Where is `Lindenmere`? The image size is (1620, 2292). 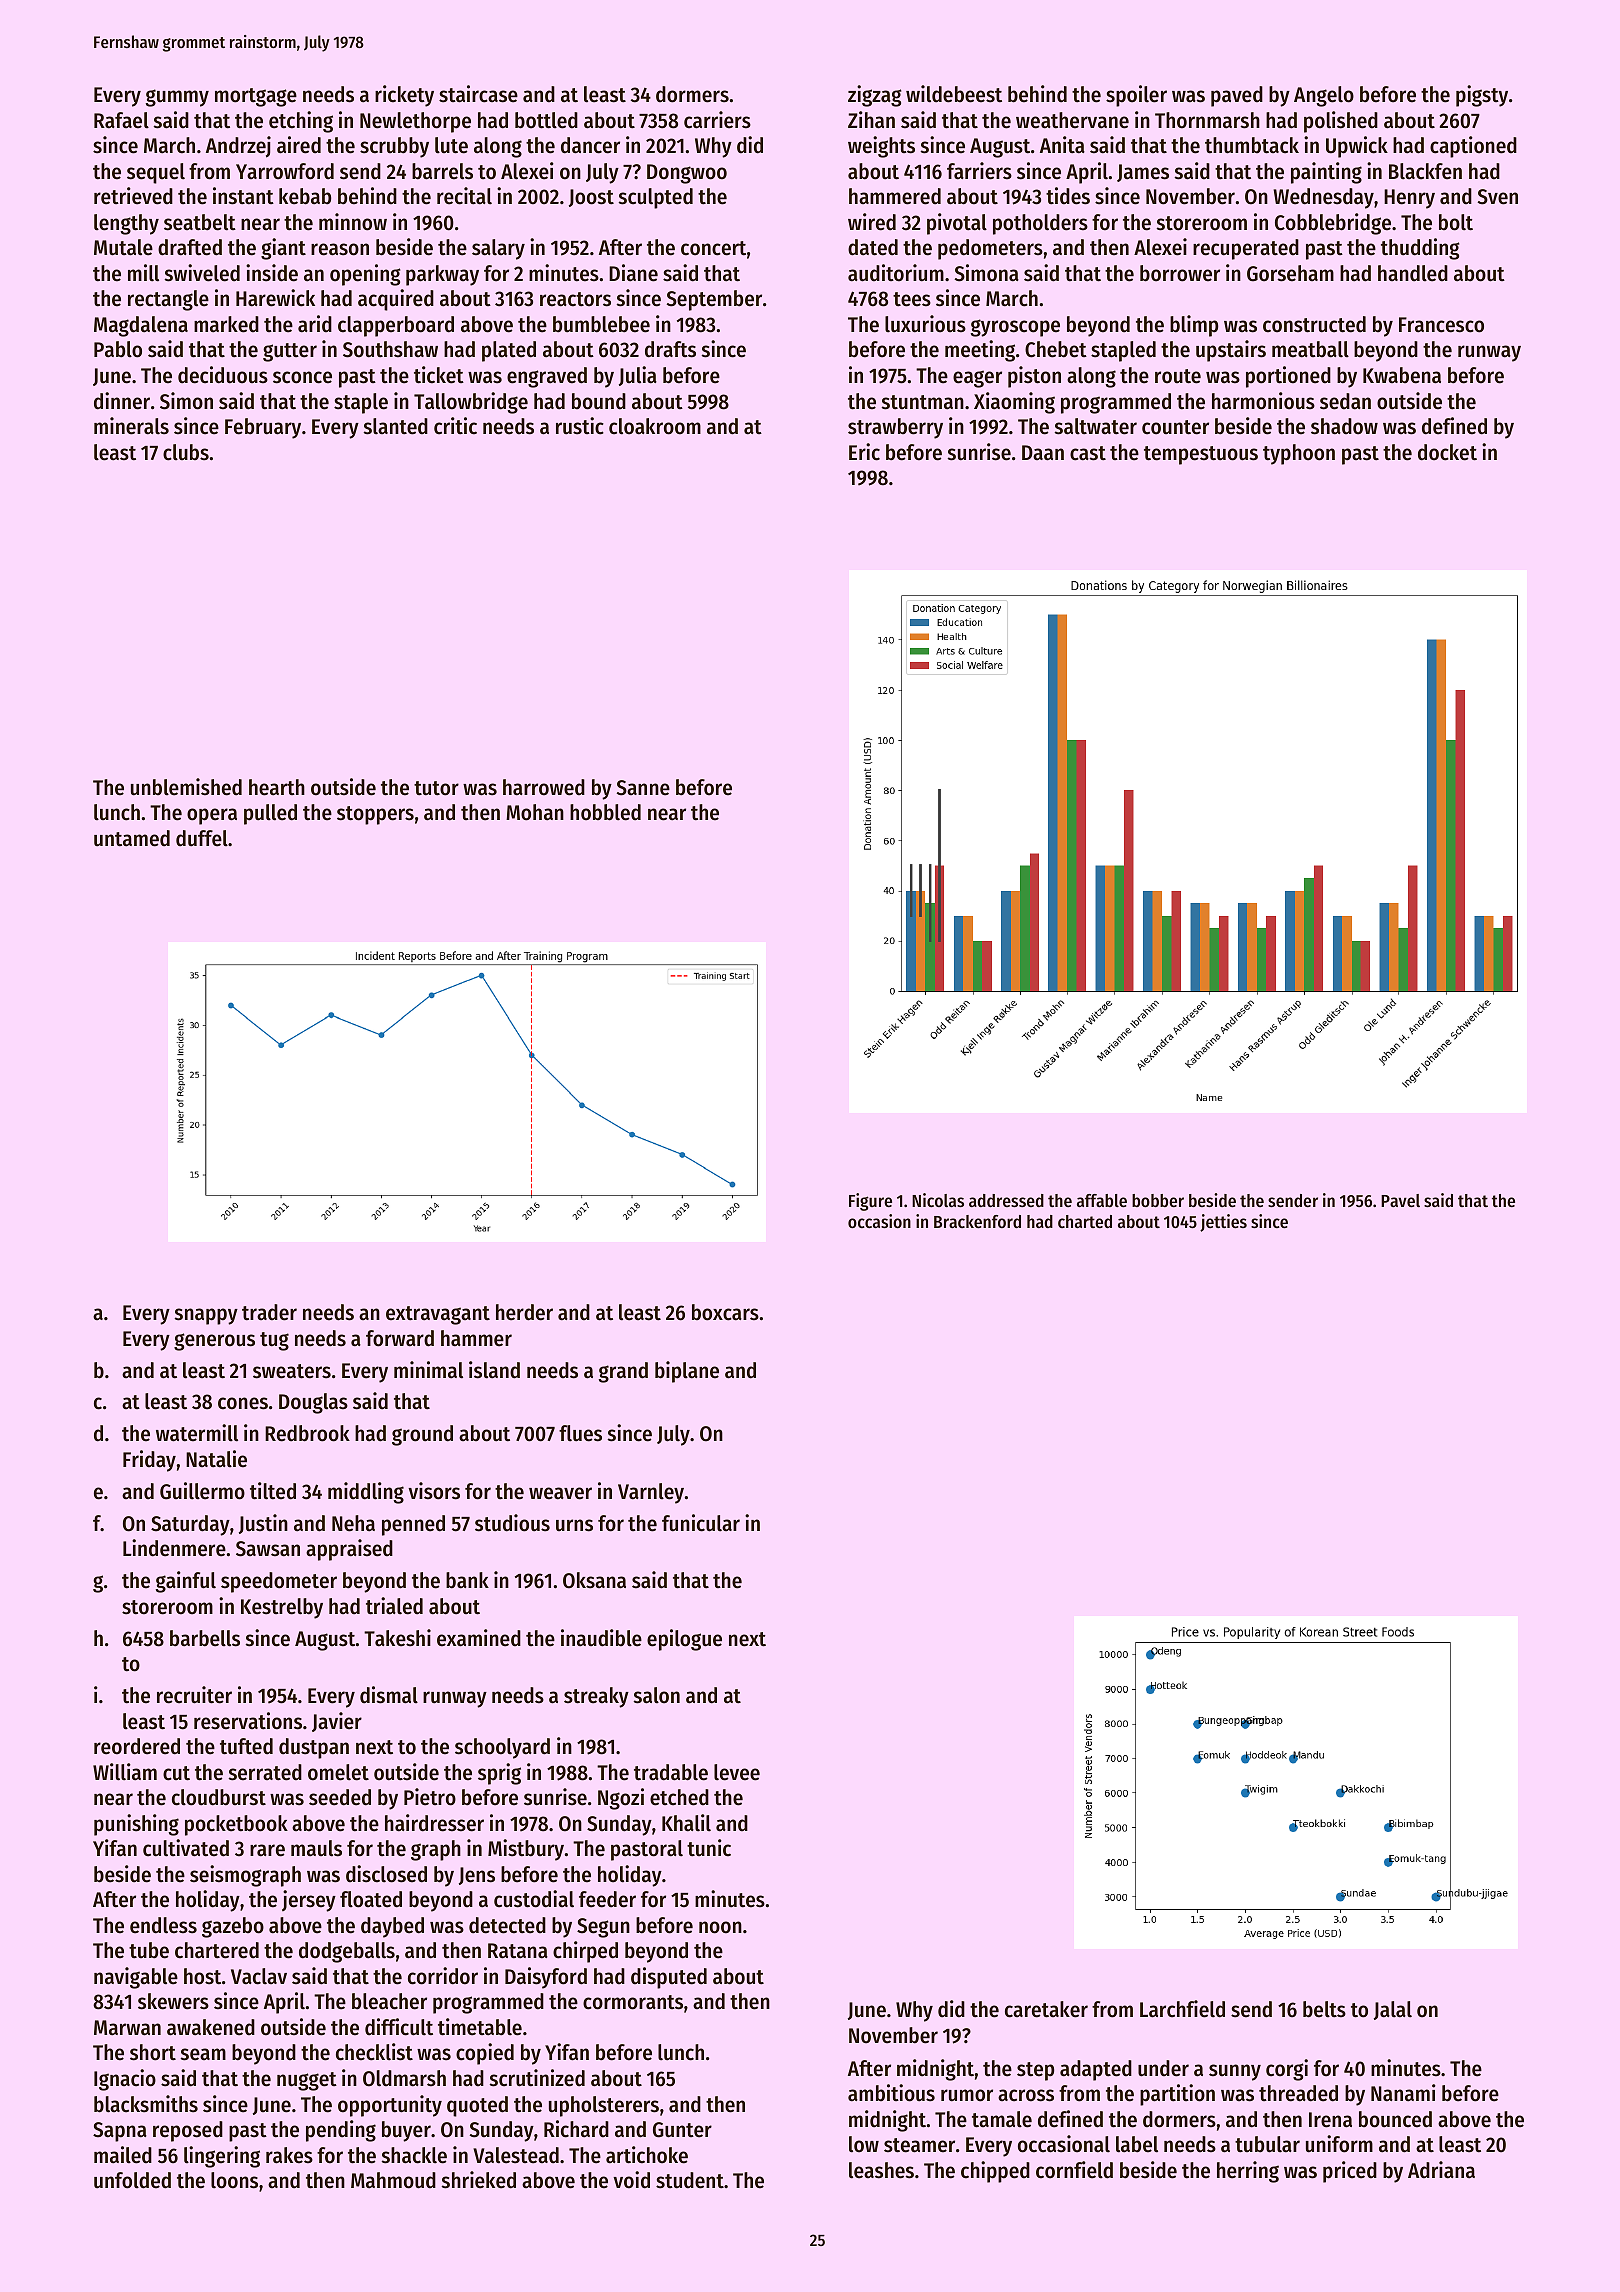
Lindenmere is located at coordinates (174, 1548).
